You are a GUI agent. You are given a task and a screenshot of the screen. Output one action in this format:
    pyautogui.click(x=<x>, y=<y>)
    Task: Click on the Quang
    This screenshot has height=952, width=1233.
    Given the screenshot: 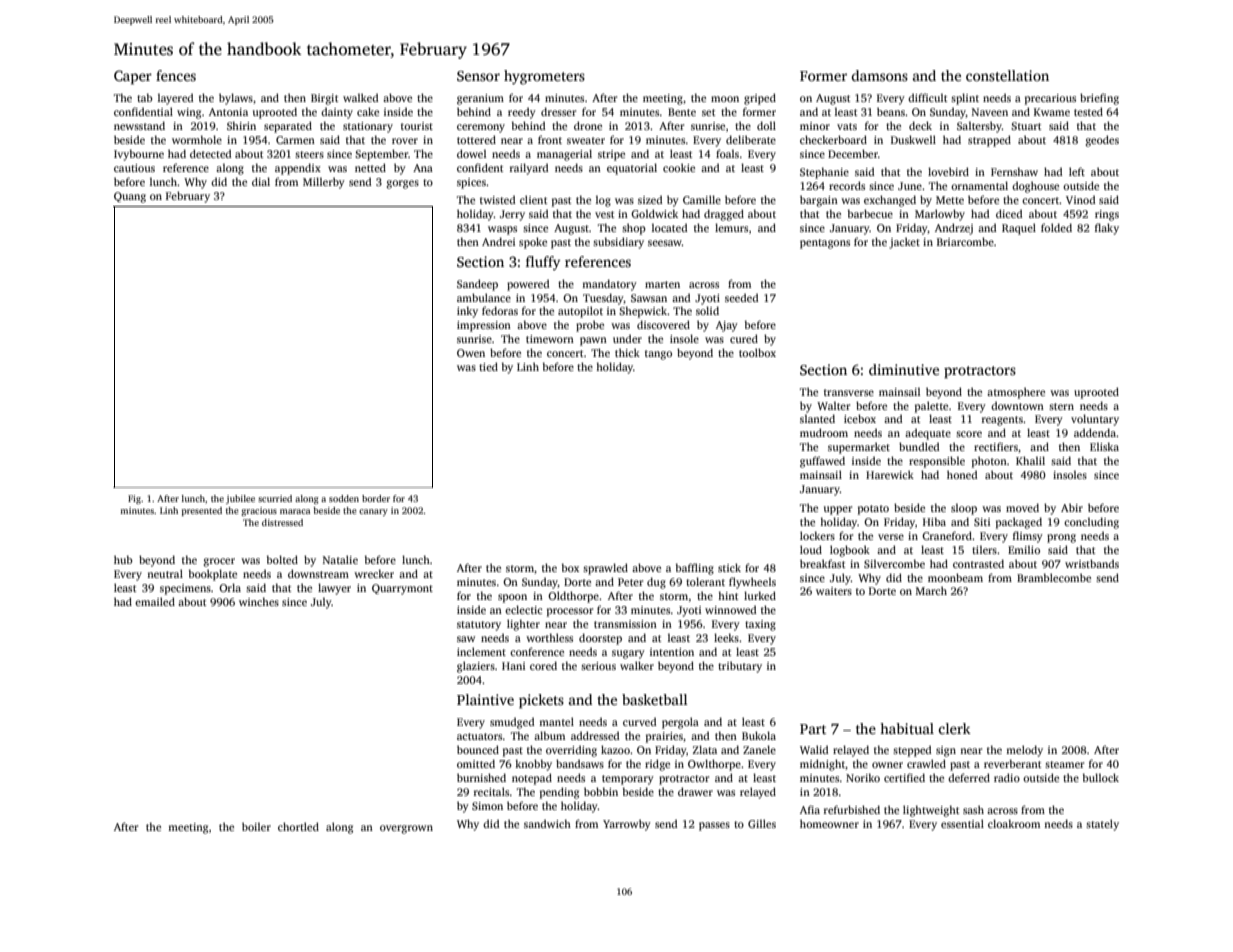 What is the action you would take?
    pyautogui.click(x=130, y=197)
